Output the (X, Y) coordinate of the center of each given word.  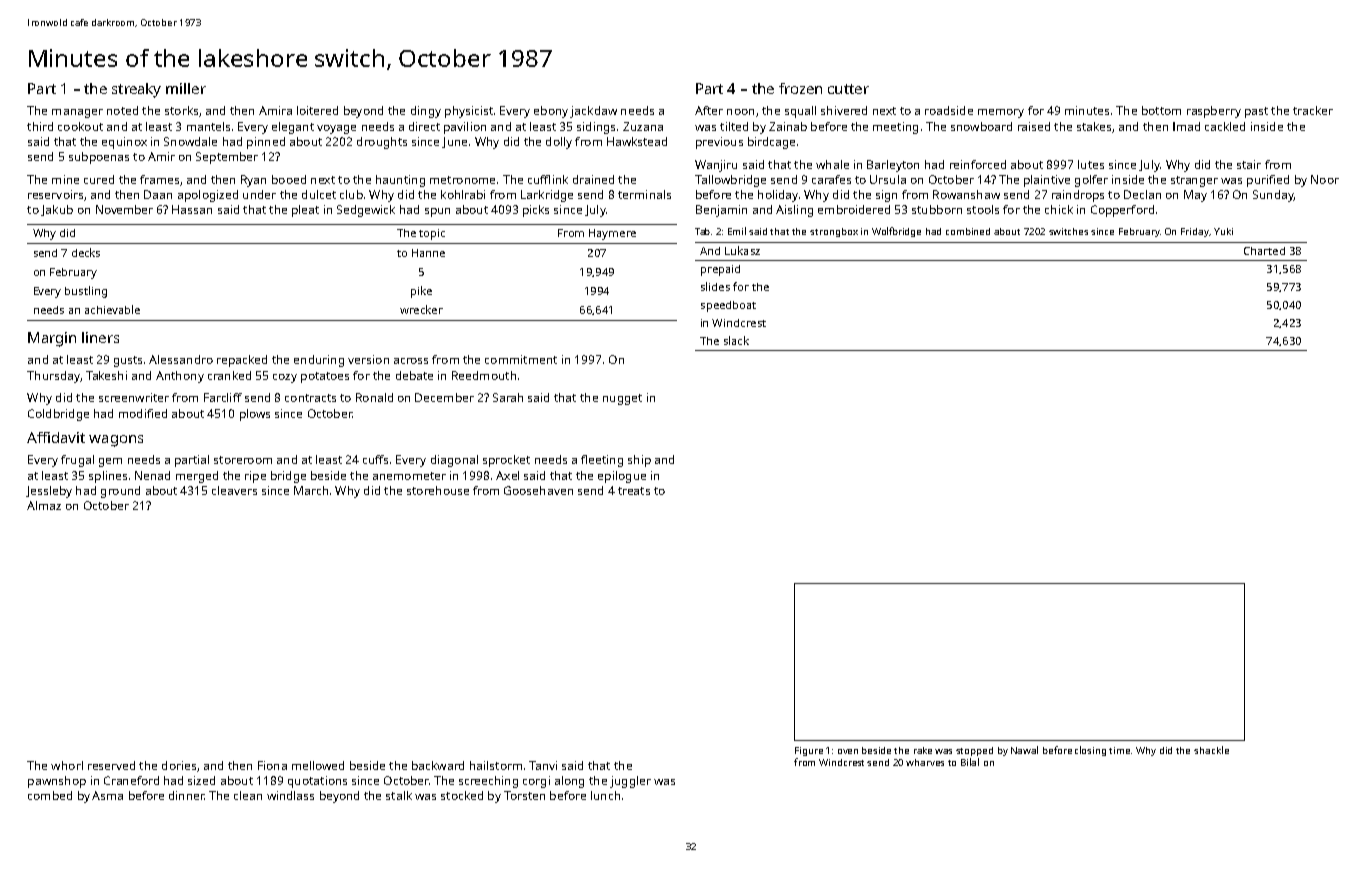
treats (634, 491)
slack (736, 340)
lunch (605, 795)
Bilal (970, 762)
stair (1249, 164)
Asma (107, 795)
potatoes (325, 377)
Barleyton (893, 166)
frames (159, 179)
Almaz (44, 505)
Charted (1264, 251)
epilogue (622, 477)
